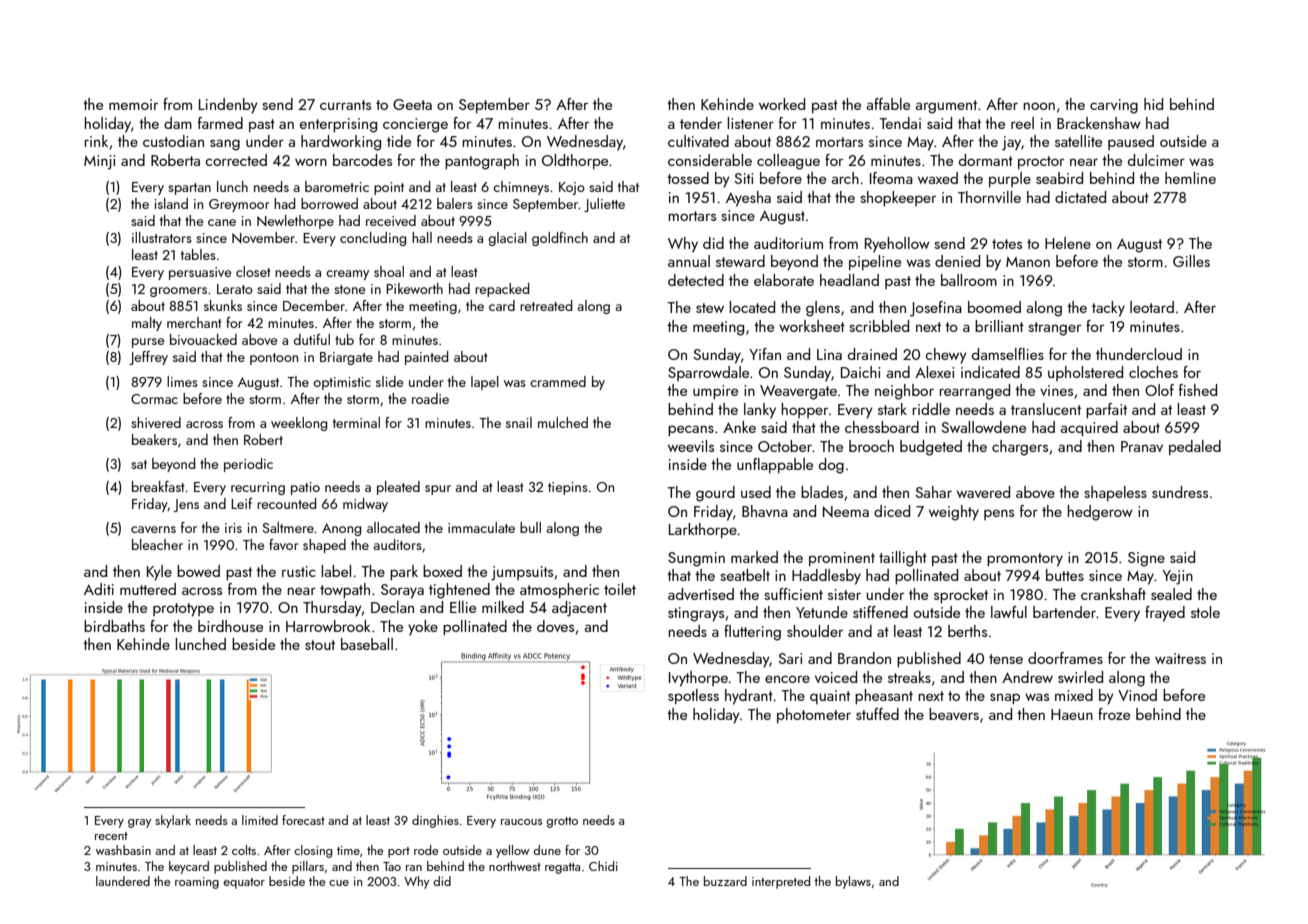  What do you see at coordinates (133, 104) in the screenshot?
I see `memoir` at bounding box center [133, 104].
